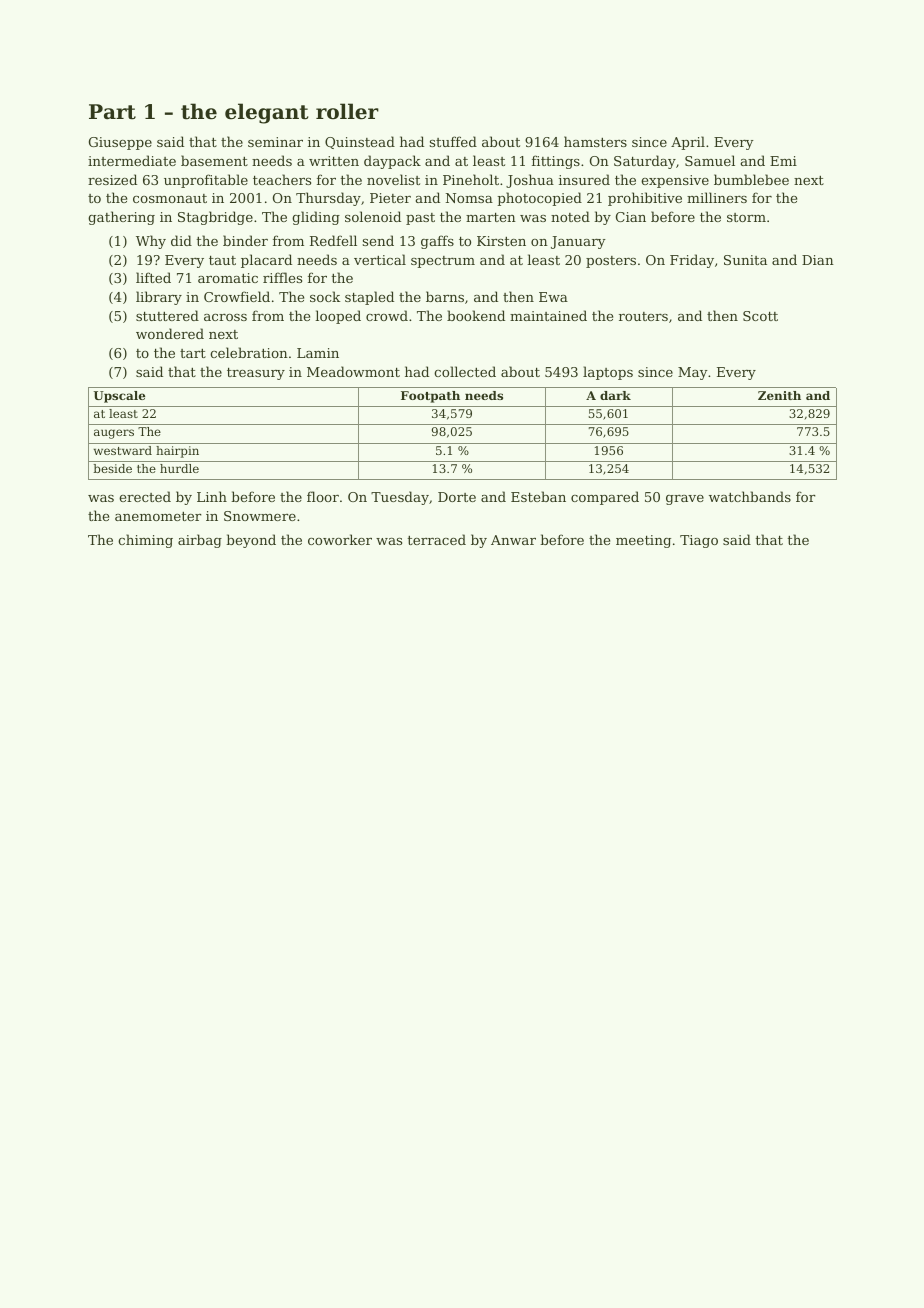 The height and width of the screenshot is (1308, 924). Describe the element at coordinates (120, 143) in the screenshot. I see `Giuseppe` at that location.
